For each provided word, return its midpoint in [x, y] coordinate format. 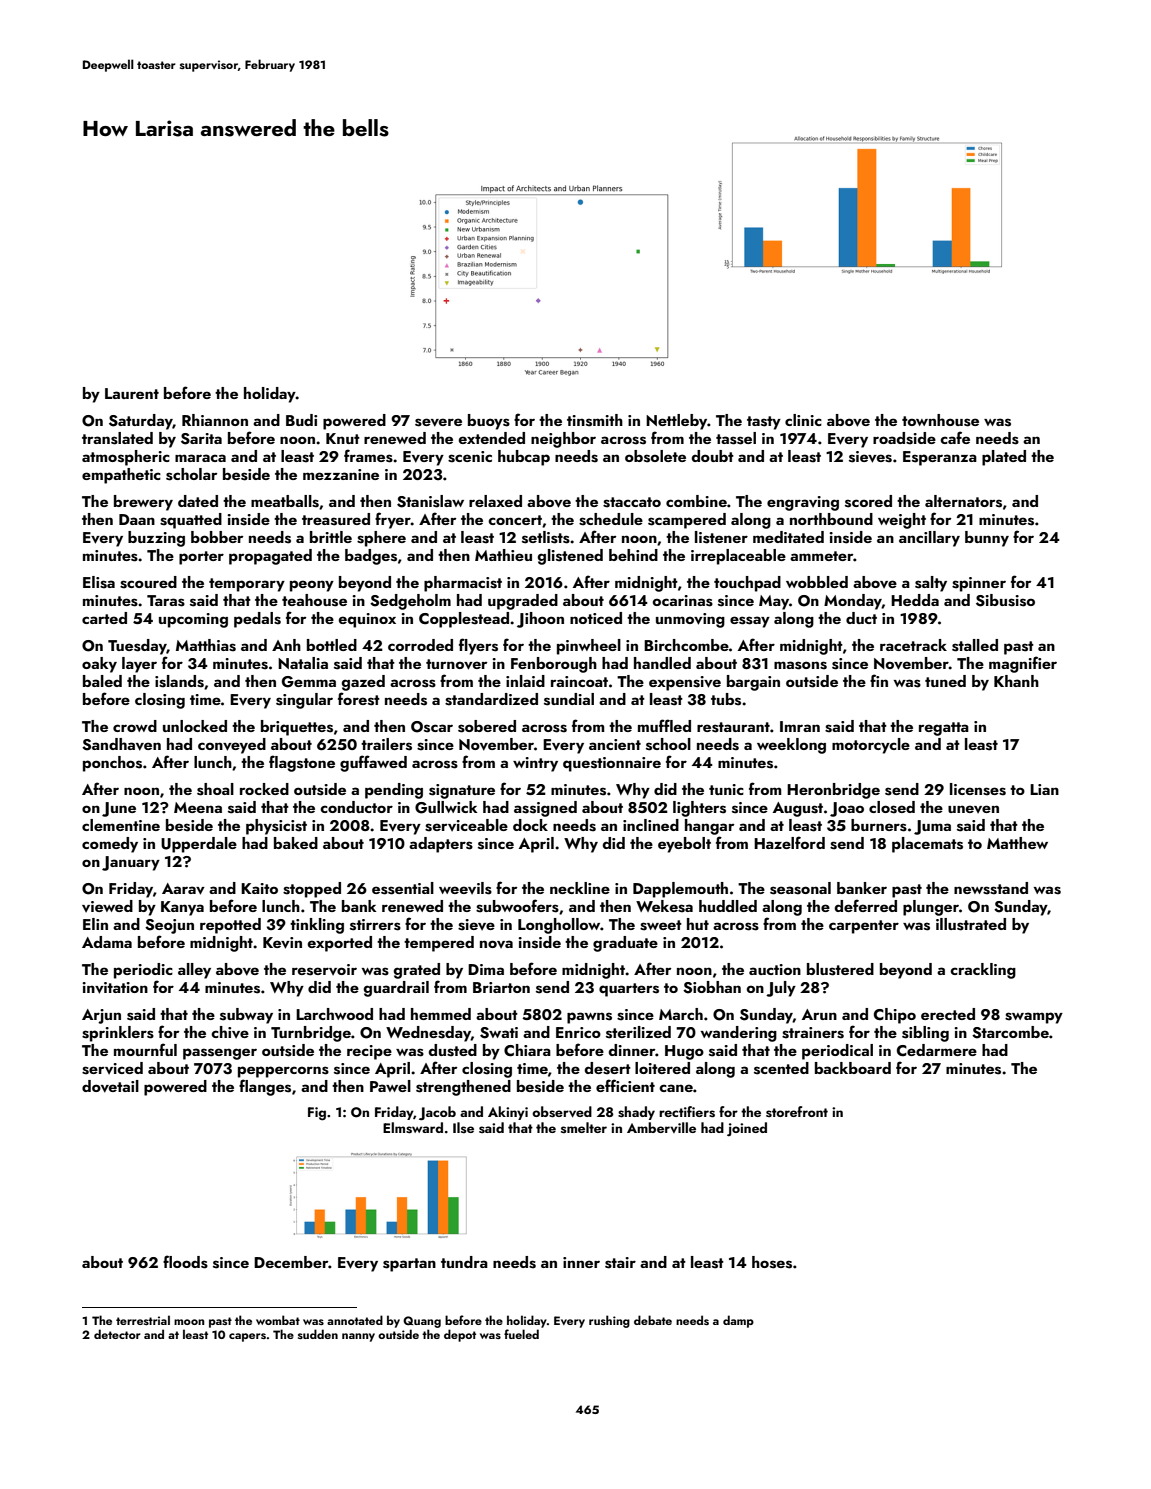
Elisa [99, 582]
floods [185, 1262]
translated [117, 438]
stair [620, 1263]
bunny [987, 539]
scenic [470, 457]
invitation [115, 988]
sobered [487, 726]
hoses [772, 1262]
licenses [978, 789]
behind [633, 555]
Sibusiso [1005, 600]
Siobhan [712, 987]
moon [189, 1322]
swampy [1034, 1018]
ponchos [112, 764]
